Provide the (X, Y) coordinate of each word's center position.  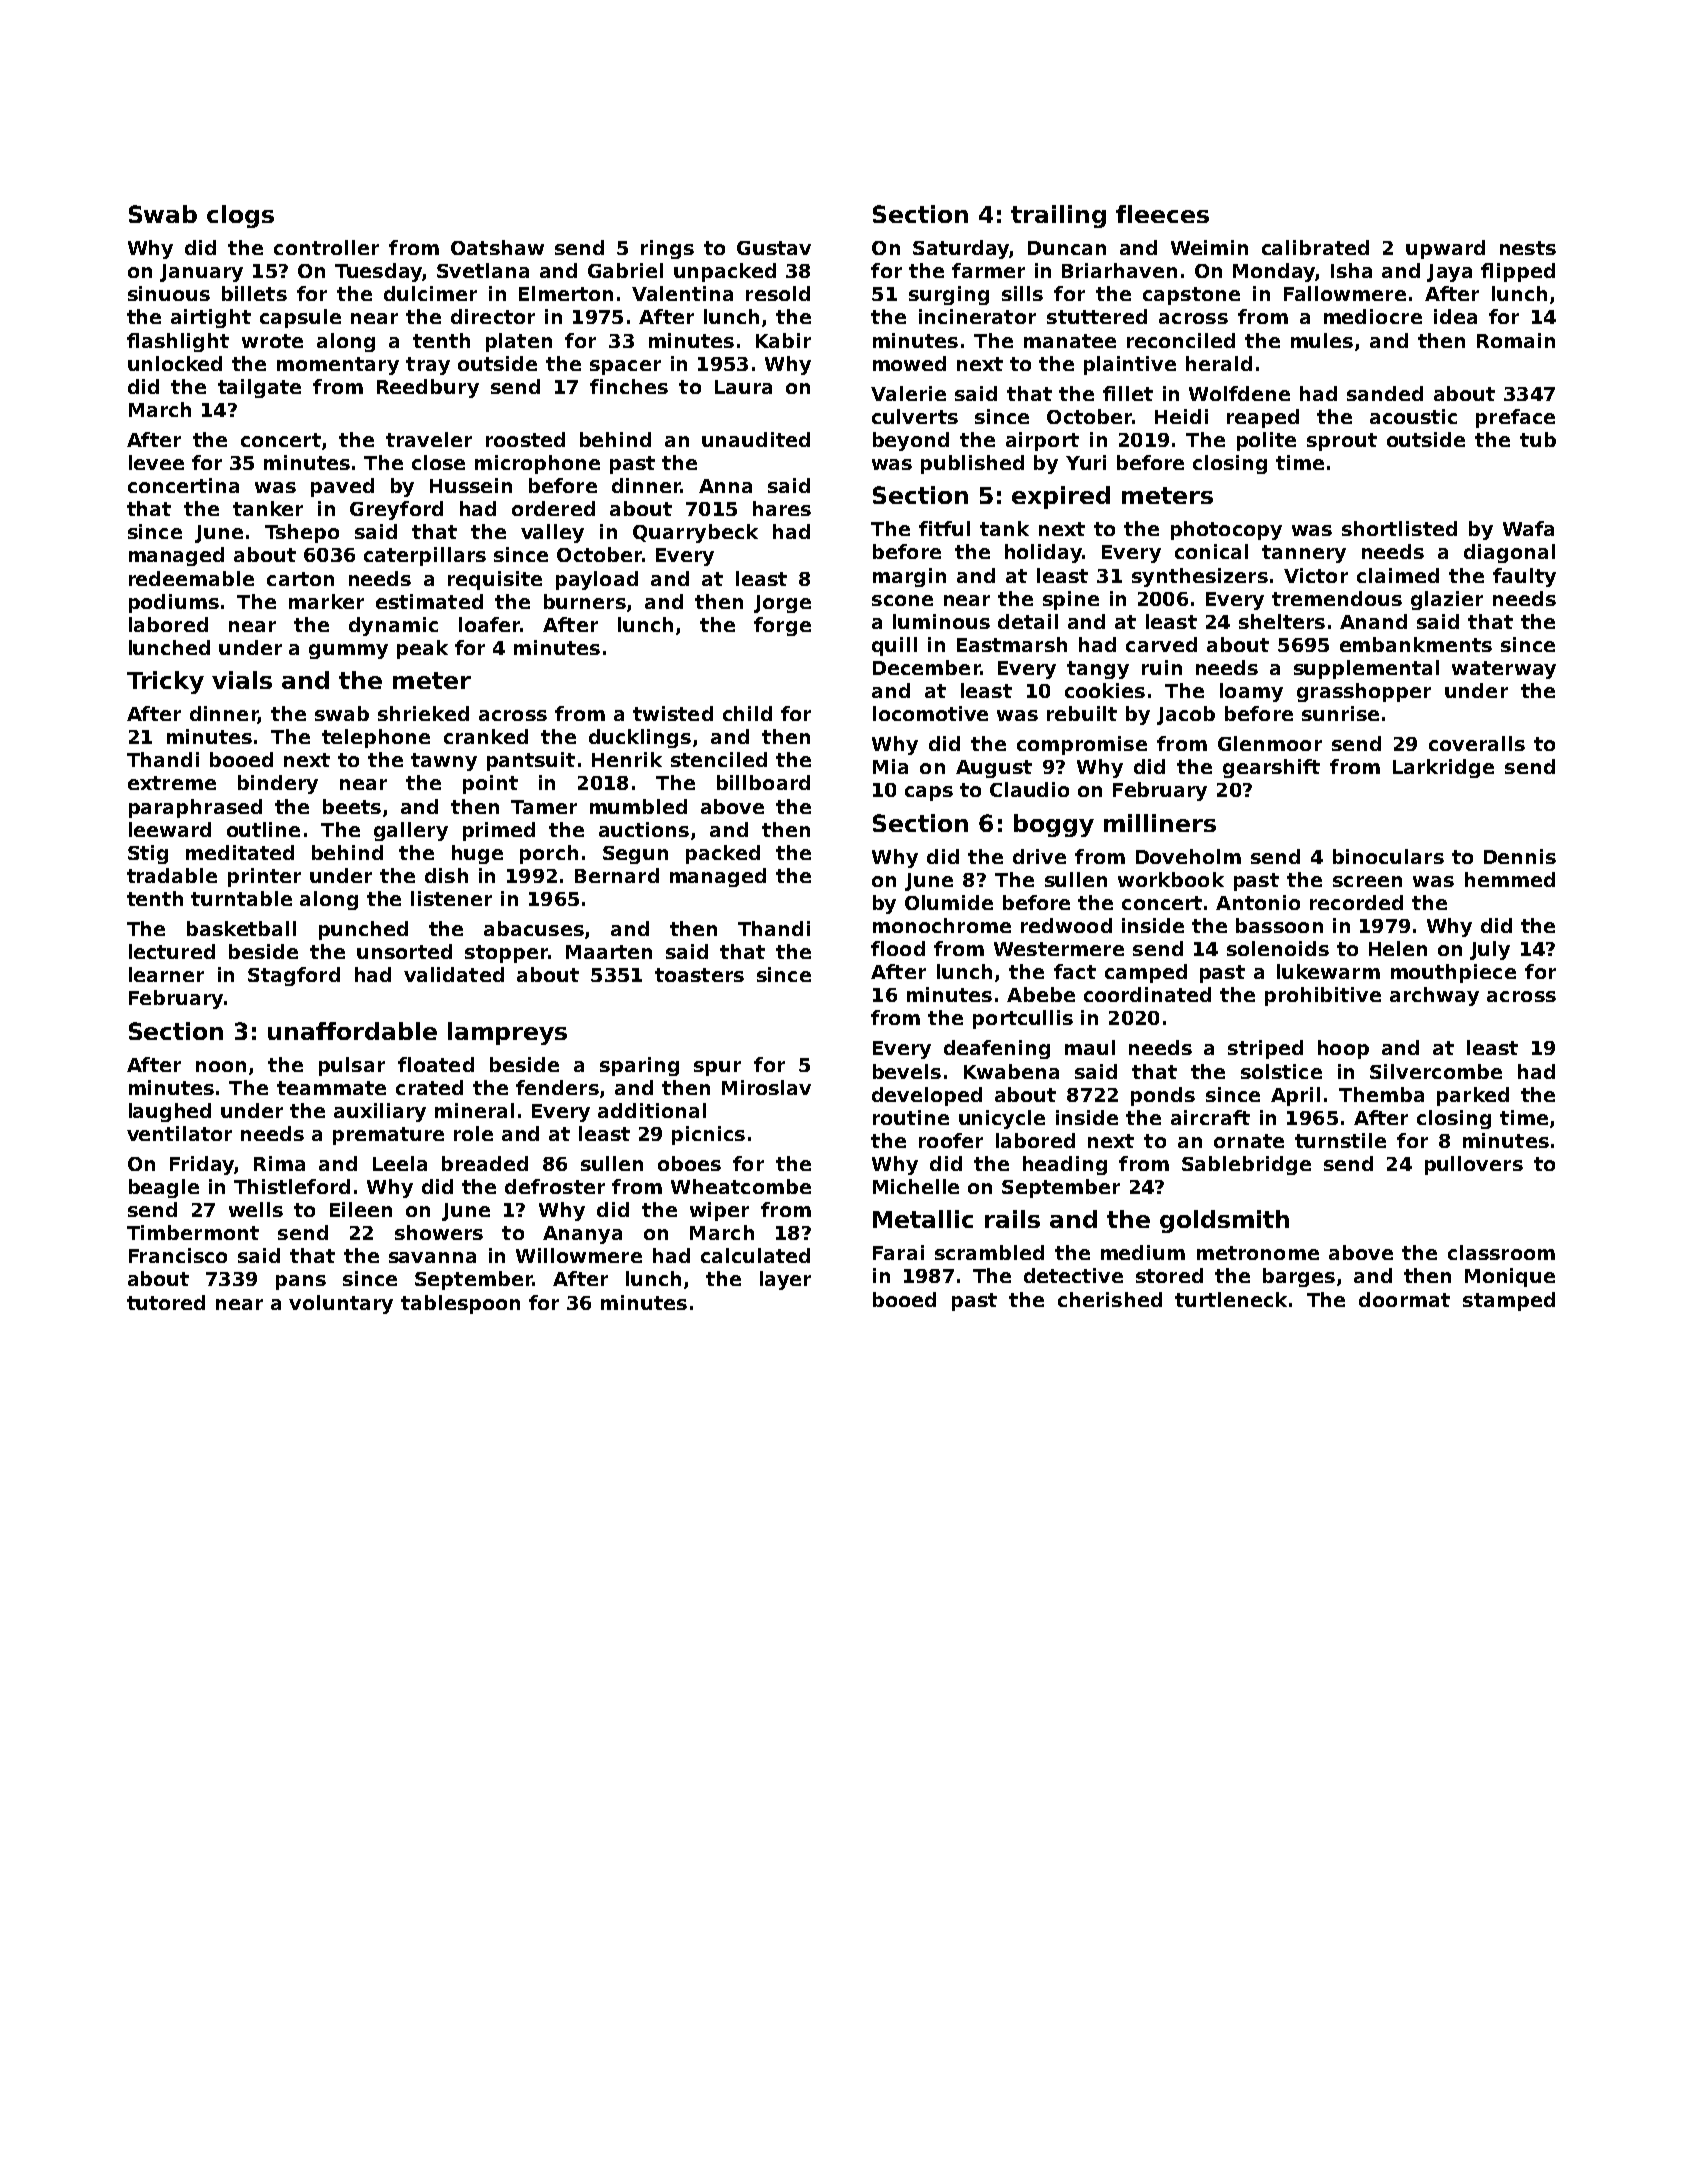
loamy (1251, 692)
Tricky (165, 682)
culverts (915, 416)
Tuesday (378, 272)
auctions (644, 829)
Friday (202, 1165)
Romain (1516, 340)
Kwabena (1011, 1071)
